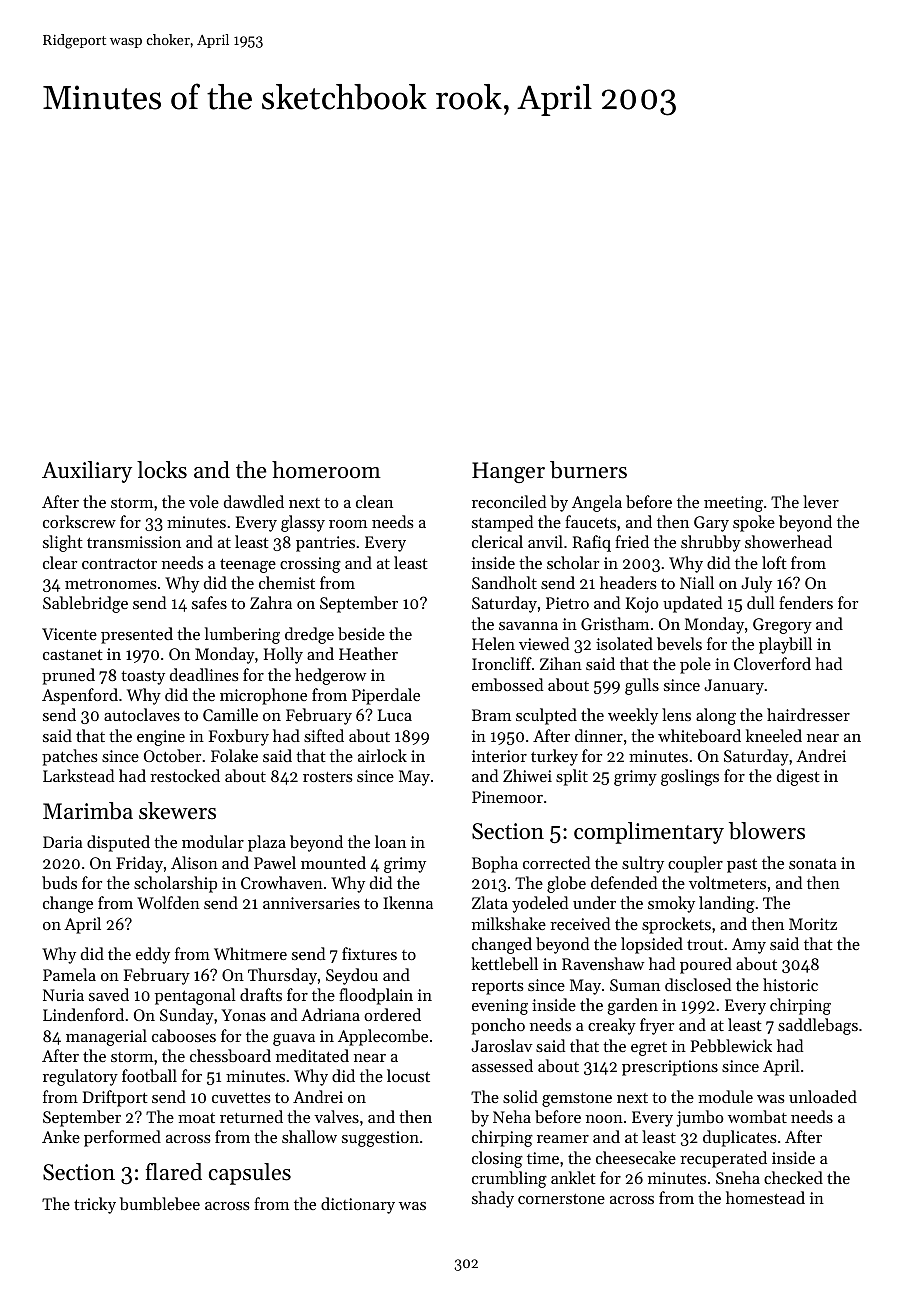  What do you see at coordinates (692, 604) in the document?
I see `updated` at bounding box center [692, 604].
